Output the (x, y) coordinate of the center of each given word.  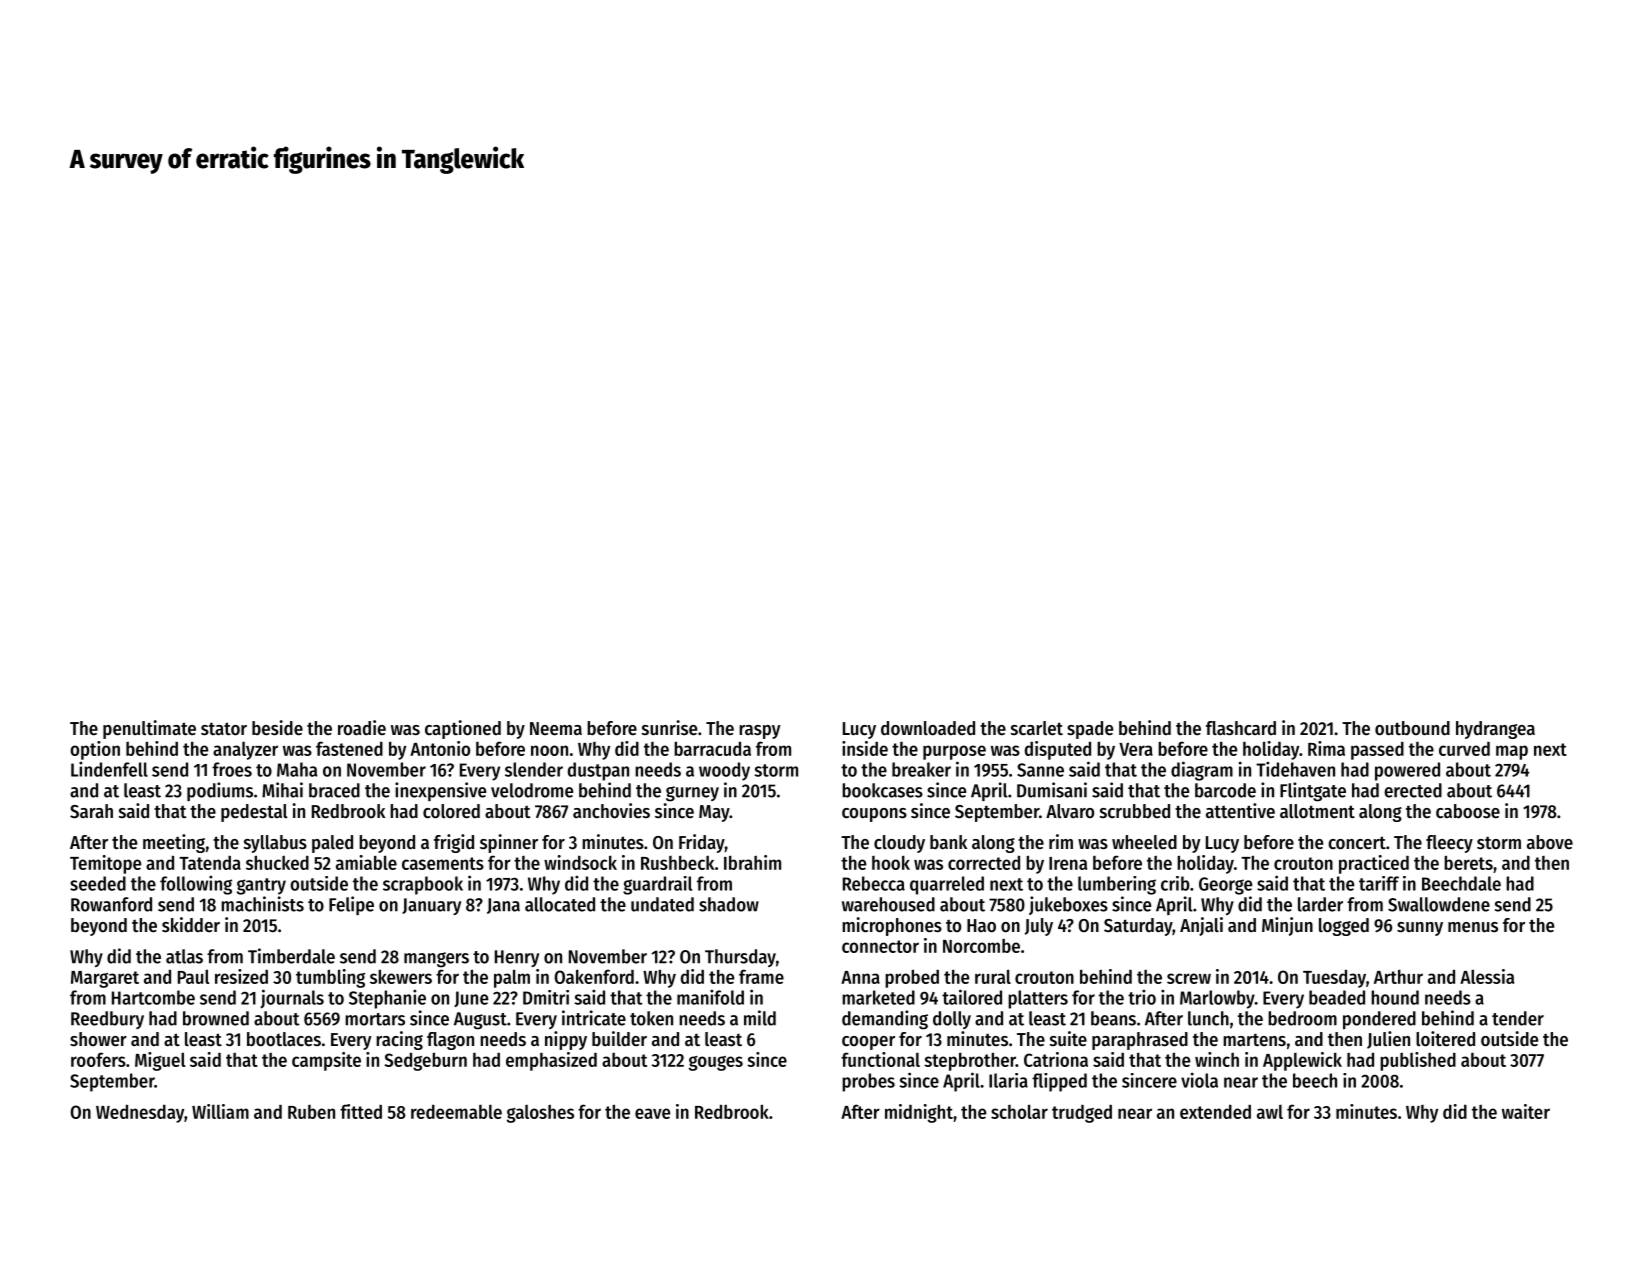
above (1550, 842)
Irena (1068, 863)
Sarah (91, 811)
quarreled (947, 885)
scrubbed (1135, 811)
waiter (1526, 1111)
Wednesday (140, 1113)
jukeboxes (1068, 905)
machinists (262, 904)
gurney (692, 794)
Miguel (160, 1061)
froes (232, 769)
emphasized (551, 1061)
